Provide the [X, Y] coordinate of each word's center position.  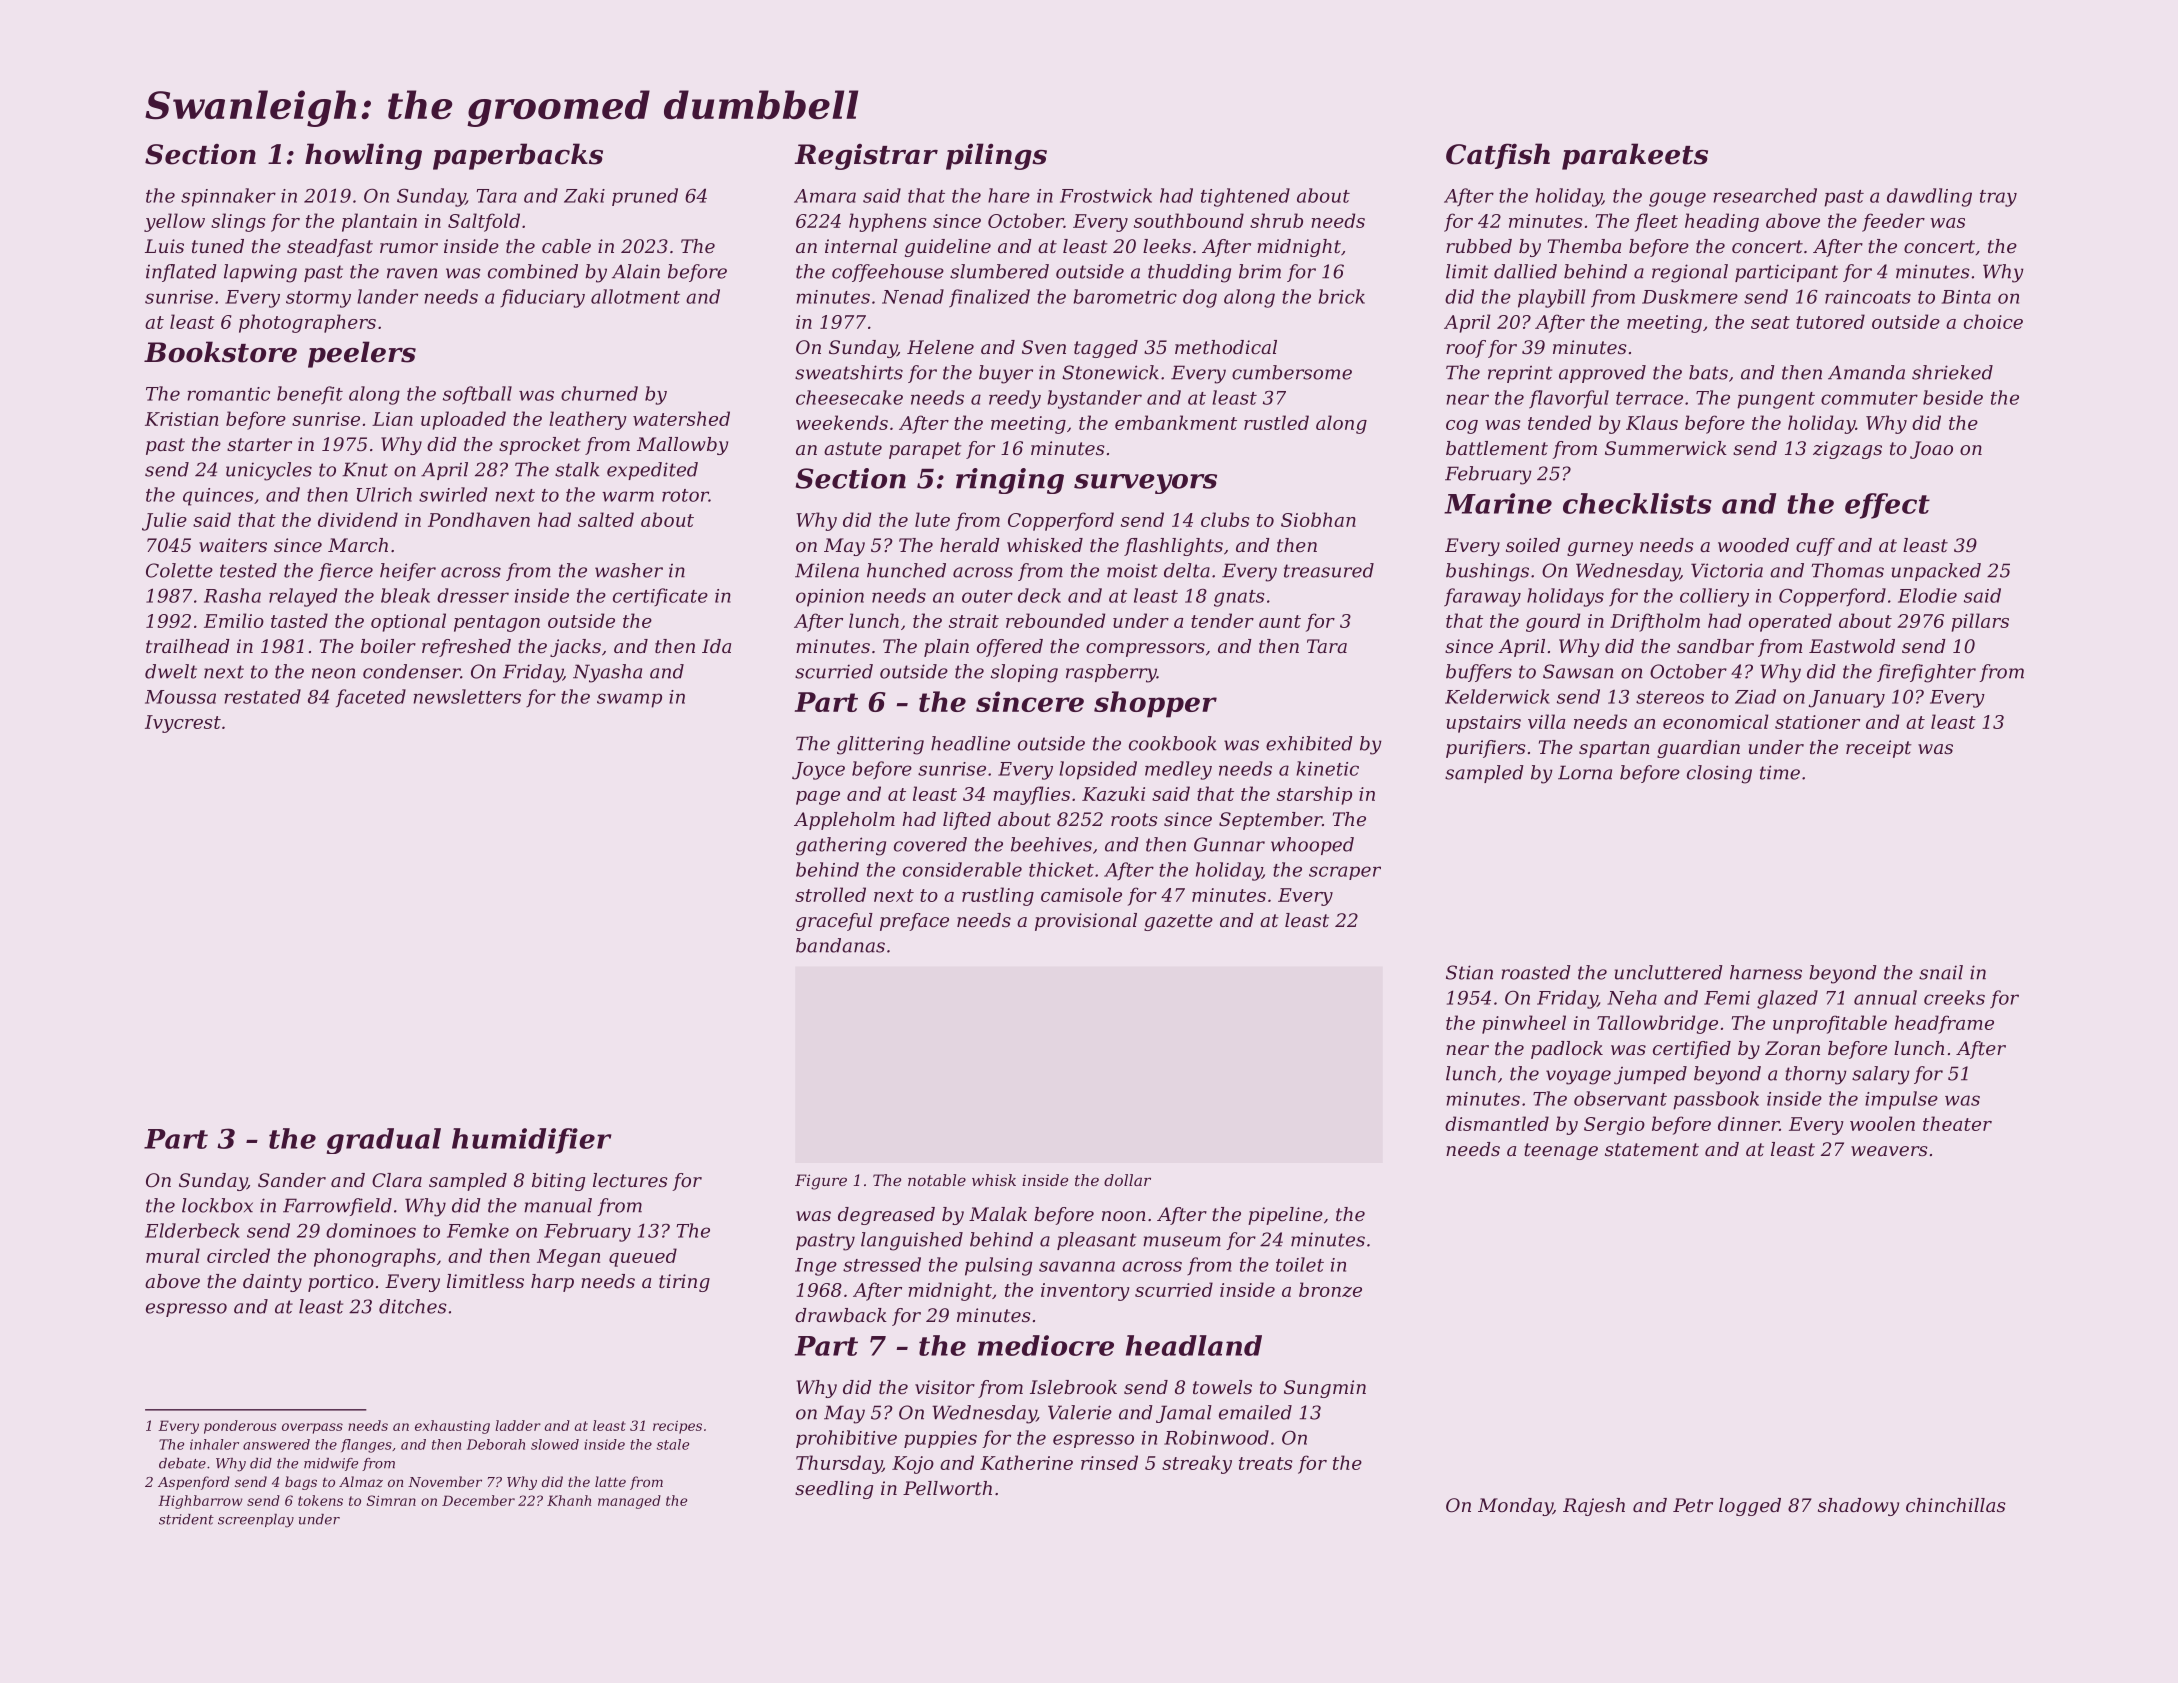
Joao [1931, 450]
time [1780, 772]
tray [1998, 198]
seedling [834, 1490]
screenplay [256, 1521]
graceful [834, 922]
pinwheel [1524, 1024]
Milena [827, 570]
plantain [379, 222]
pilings [996, 156]
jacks [575, 648]
